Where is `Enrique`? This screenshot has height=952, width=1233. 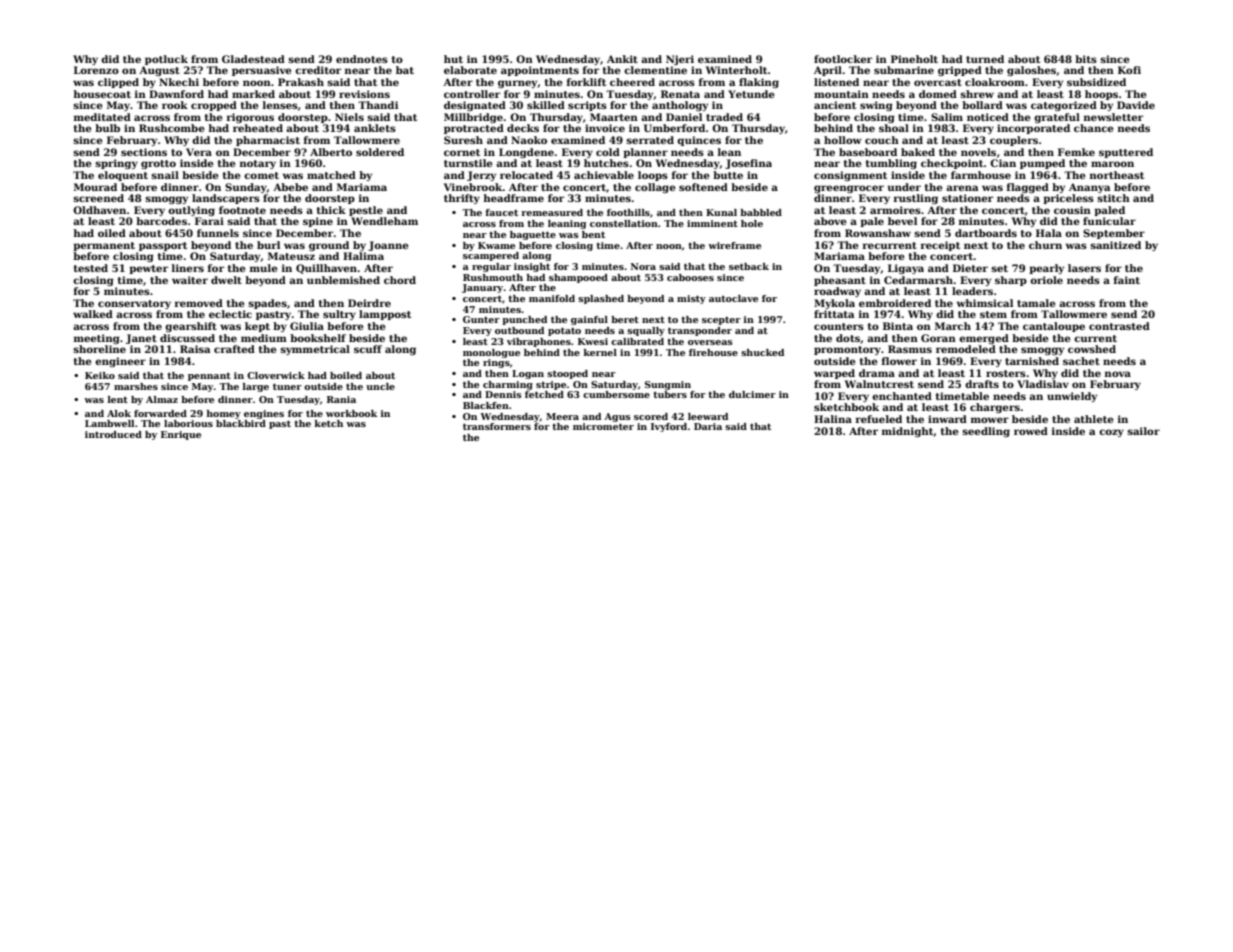
Enrique is located at coordinates (181, 435).
